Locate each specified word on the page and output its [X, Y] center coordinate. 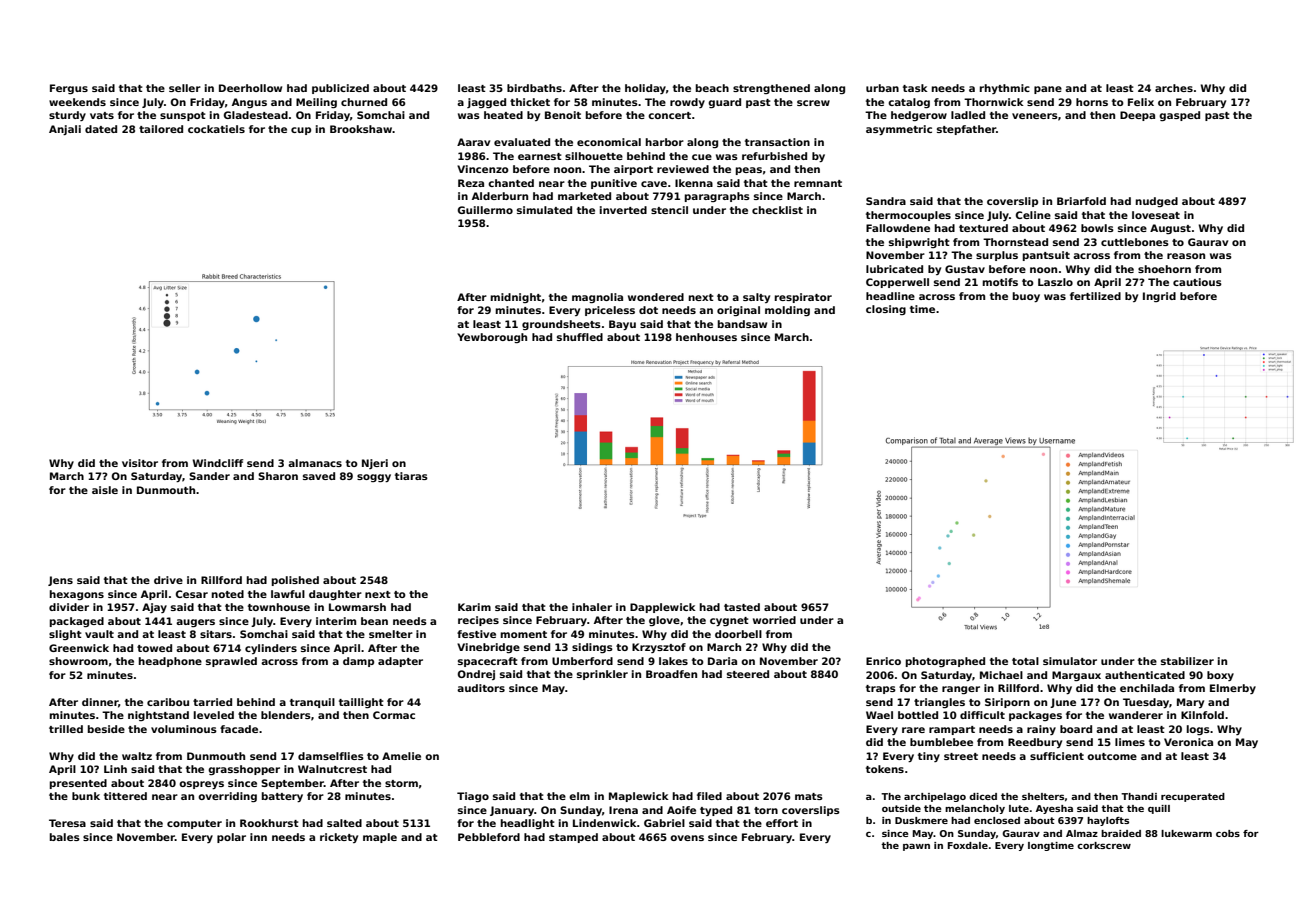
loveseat [1156, 215]
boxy [1220, 676]
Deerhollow [250, 88]
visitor [140, 463]
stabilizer [1187, 661]
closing [886, 310]
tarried [212, 702]
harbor [665, 142]
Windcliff [218, 463]
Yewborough [492, 338]
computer [194, 824]
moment [523, 634]
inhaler [592, 607]
